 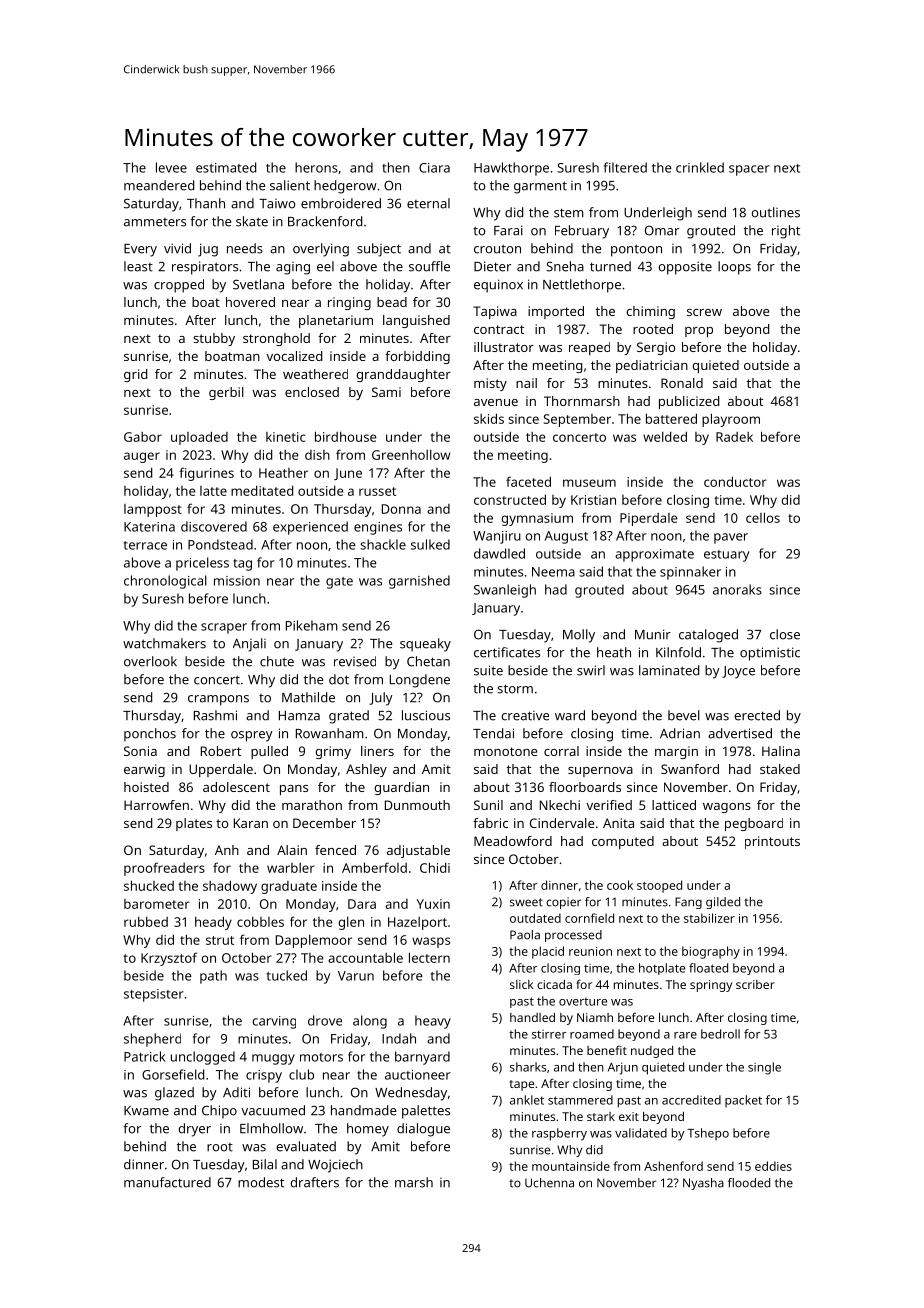 What do you see at coordinates (688, 903) in the screenshot?
I see `Fang` at bounding box center [688, 903].
